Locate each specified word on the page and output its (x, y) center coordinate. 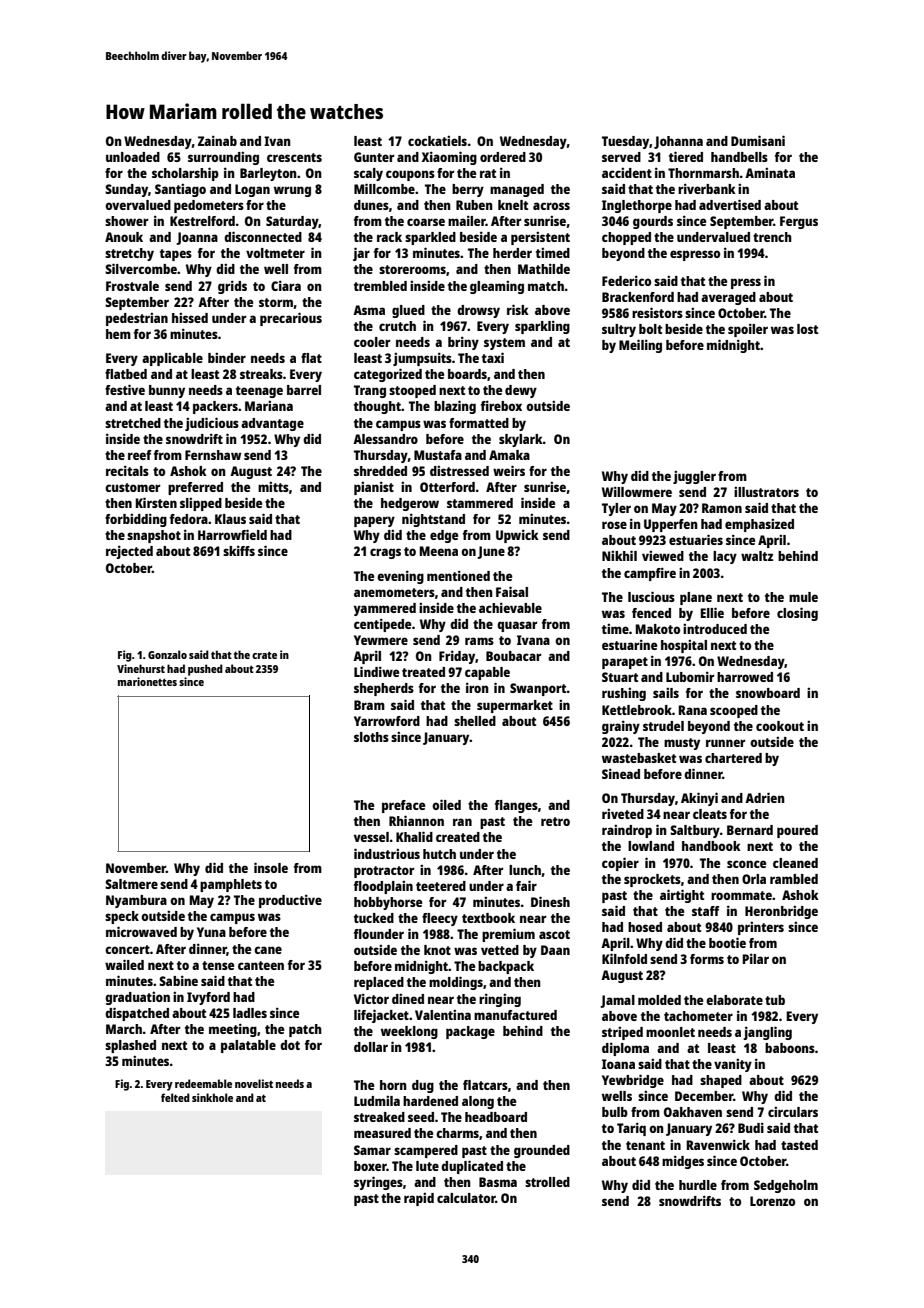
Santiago (180, 190)
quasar (517, 626)
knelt (513, 205)
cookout (780, 726)
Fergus (799, 222)
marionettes (147, 681)
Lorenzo (772, 1201)
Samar (372, 1150)
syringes (378, 1183)
